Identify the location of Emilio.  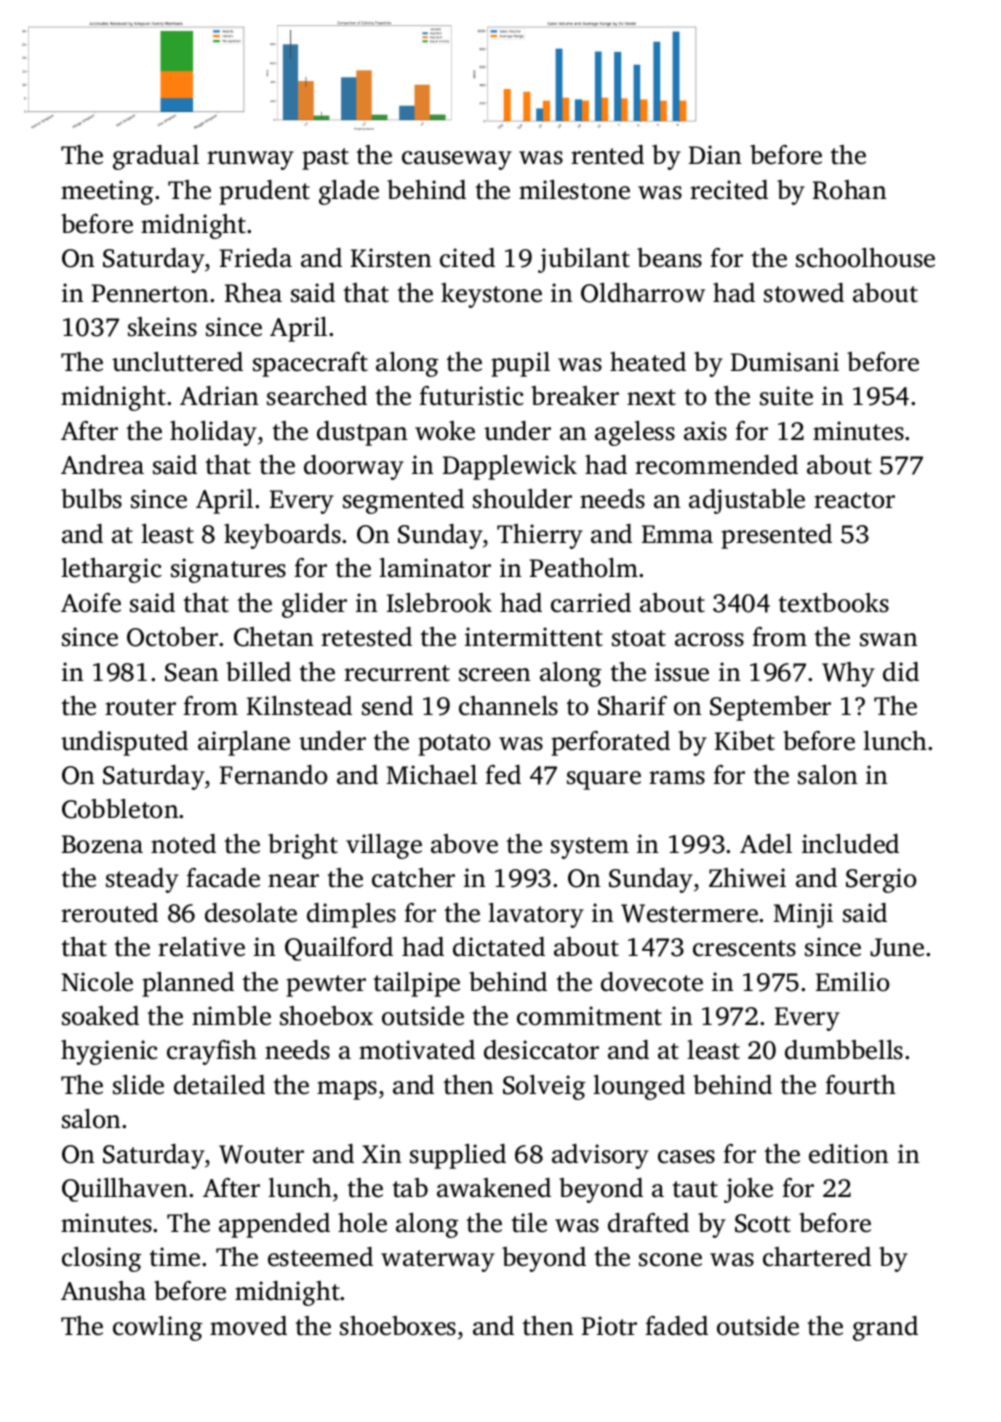
(853, 982).
